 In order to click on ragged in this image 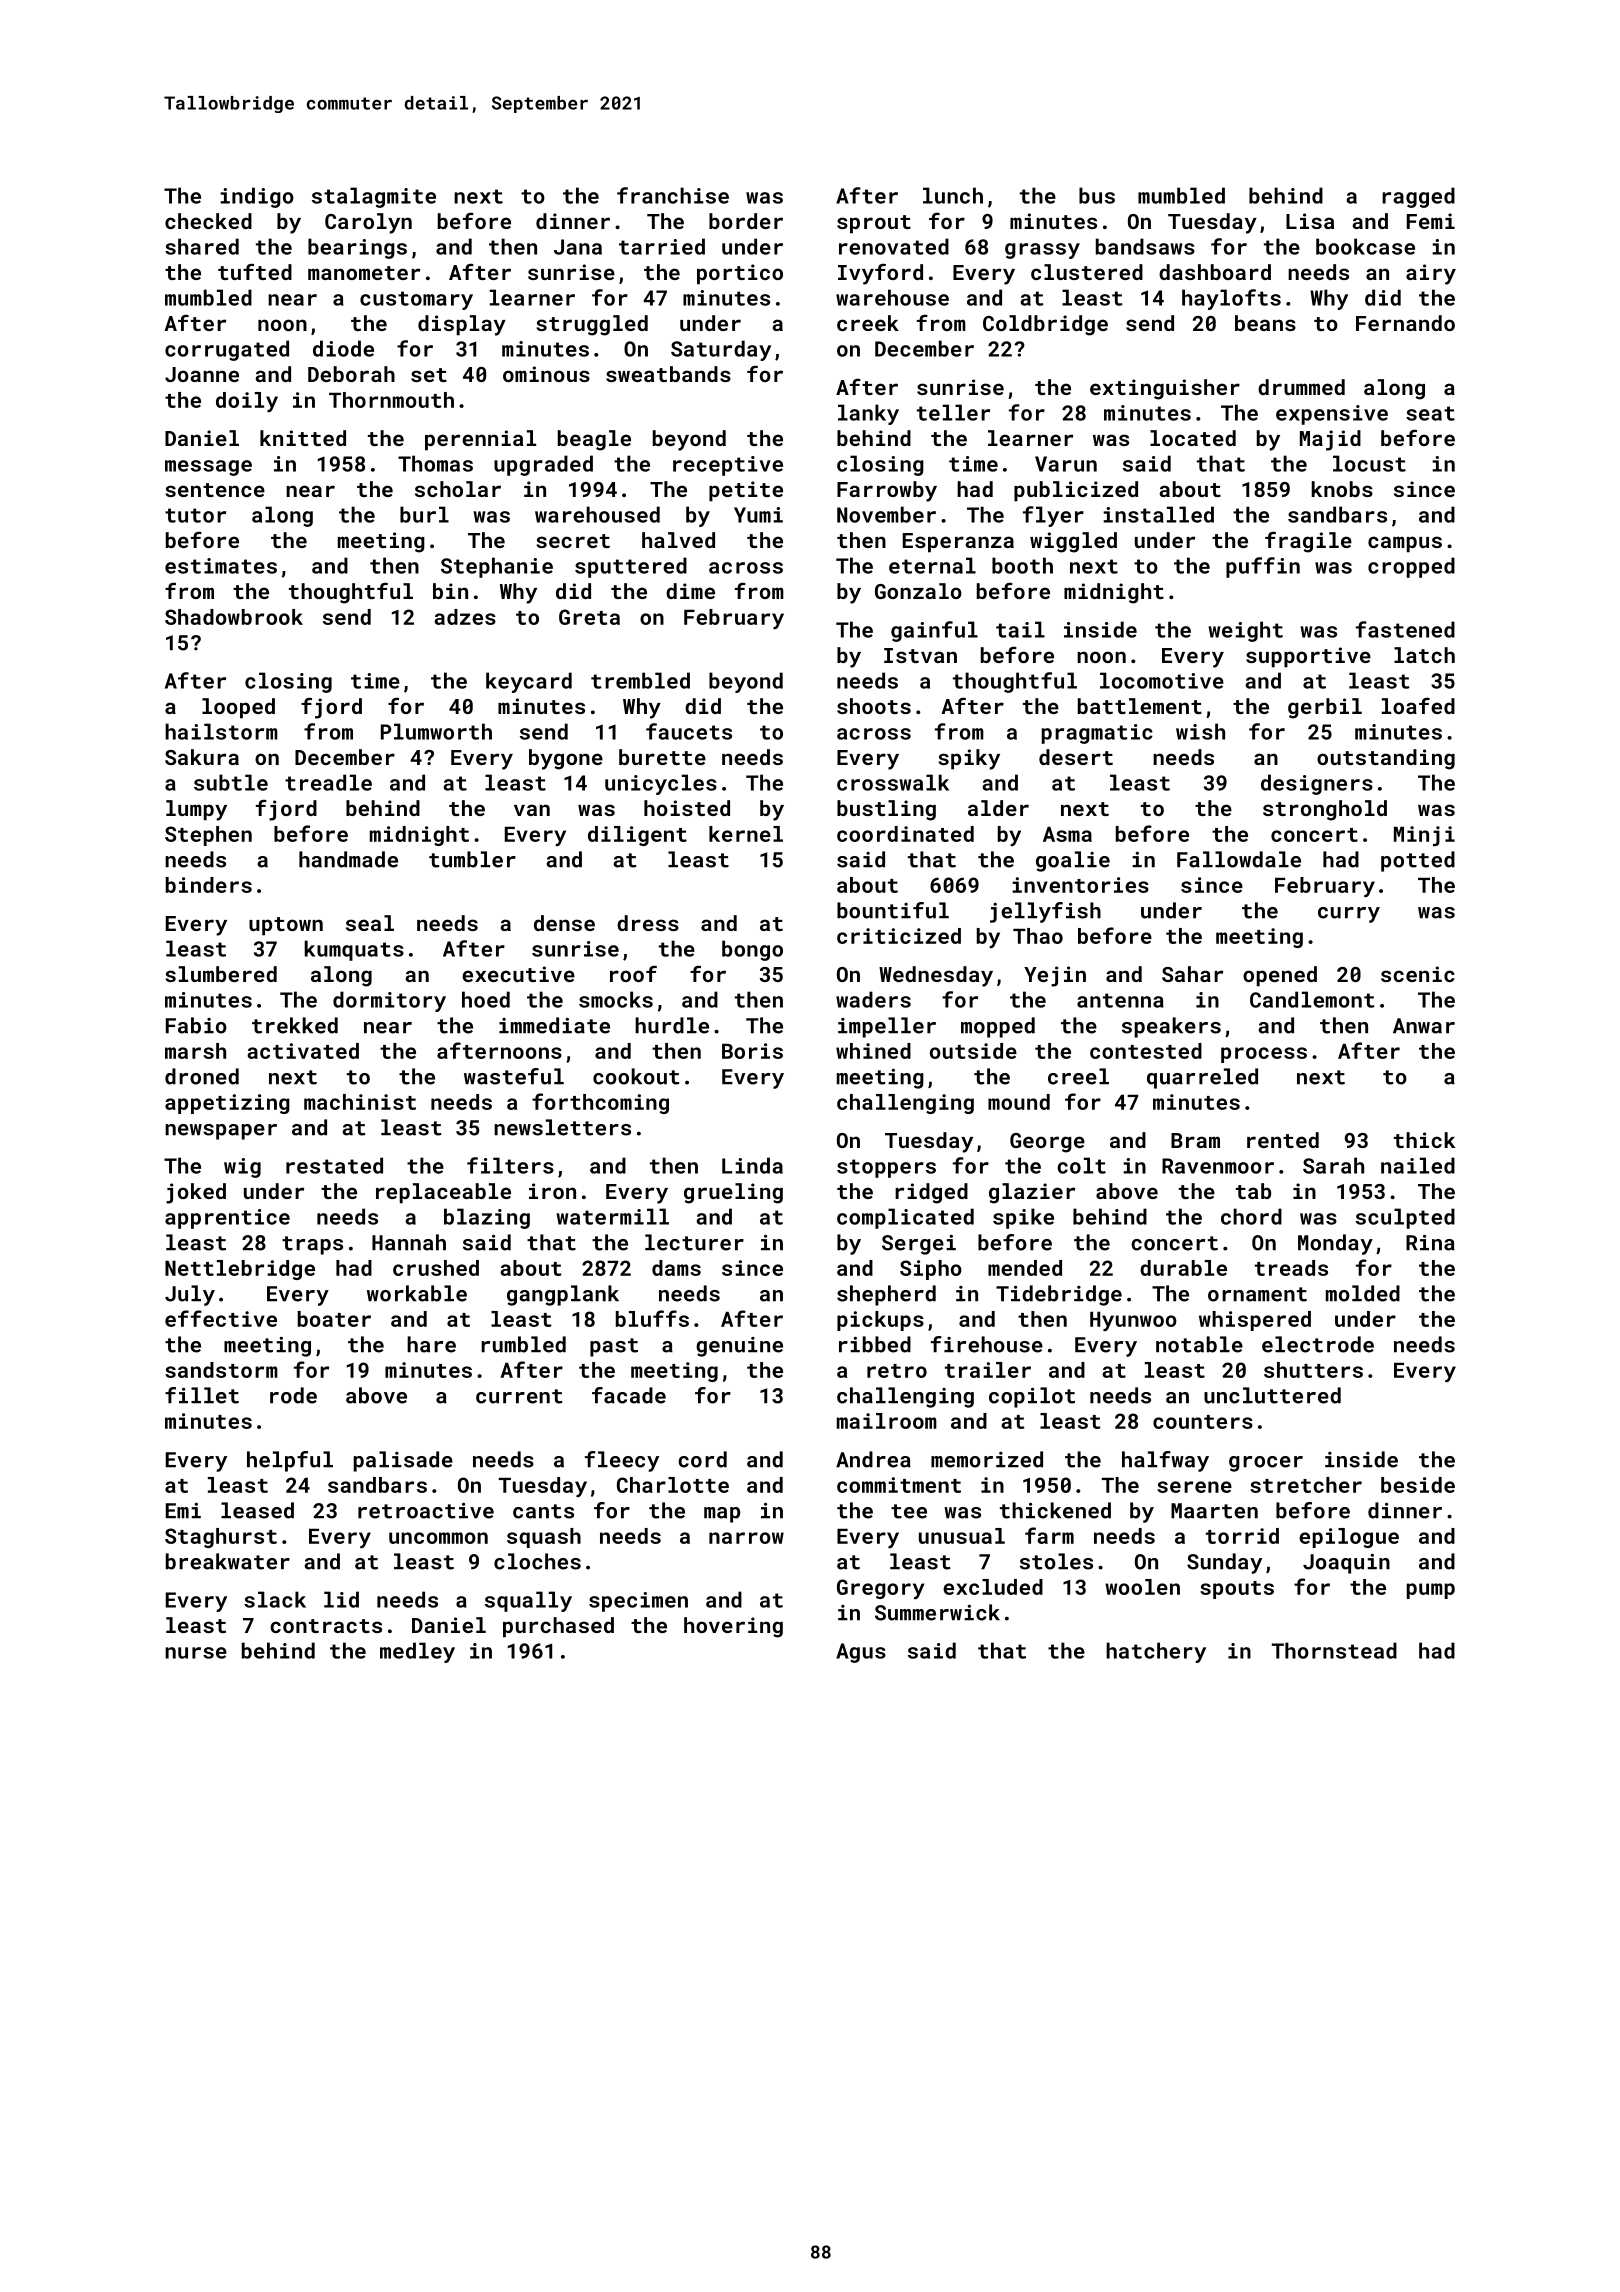, I will do `click(1418, 197)`.
